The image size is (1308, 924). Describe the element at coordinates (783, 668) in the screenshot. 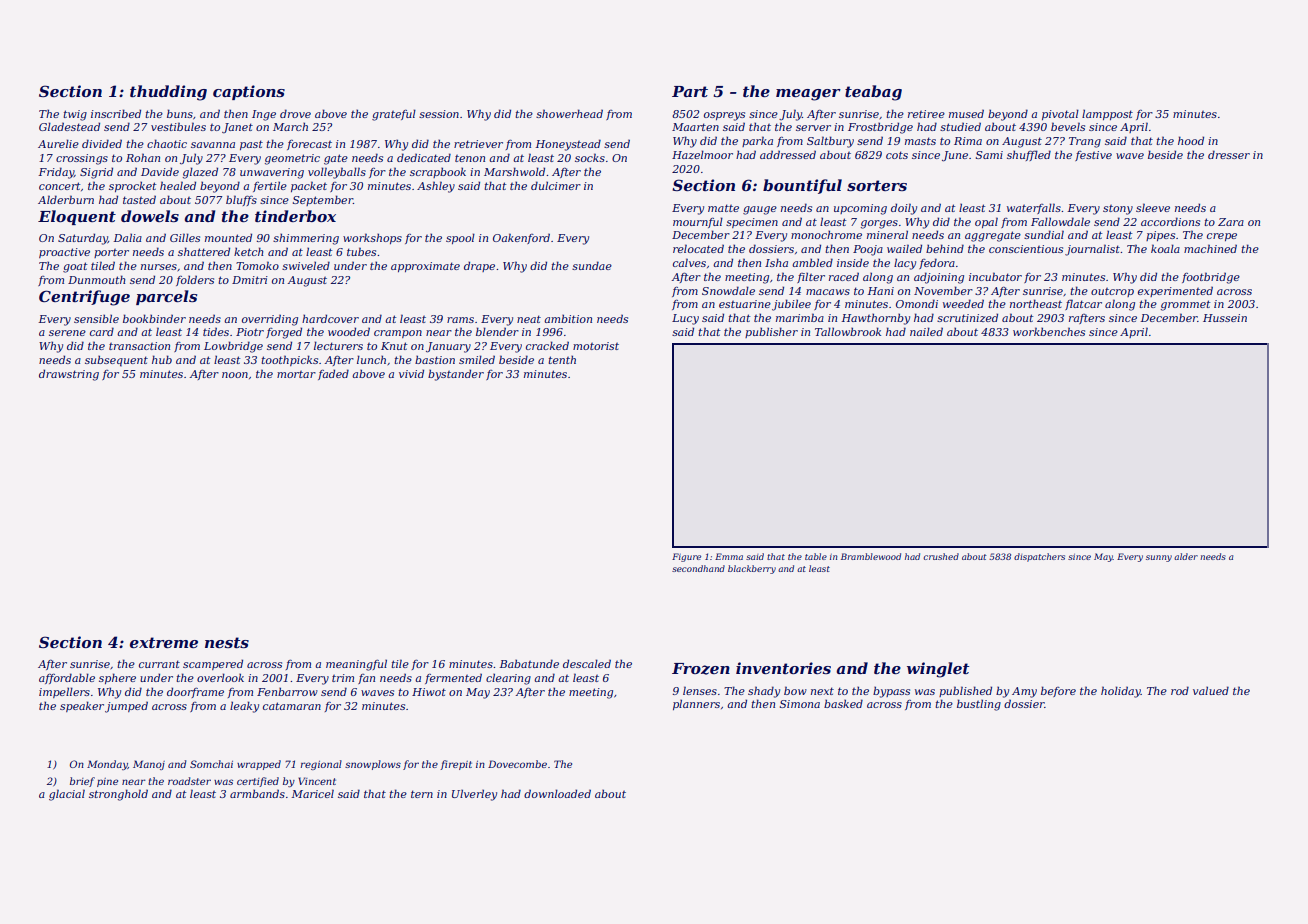

I see `inventories` at that location.
